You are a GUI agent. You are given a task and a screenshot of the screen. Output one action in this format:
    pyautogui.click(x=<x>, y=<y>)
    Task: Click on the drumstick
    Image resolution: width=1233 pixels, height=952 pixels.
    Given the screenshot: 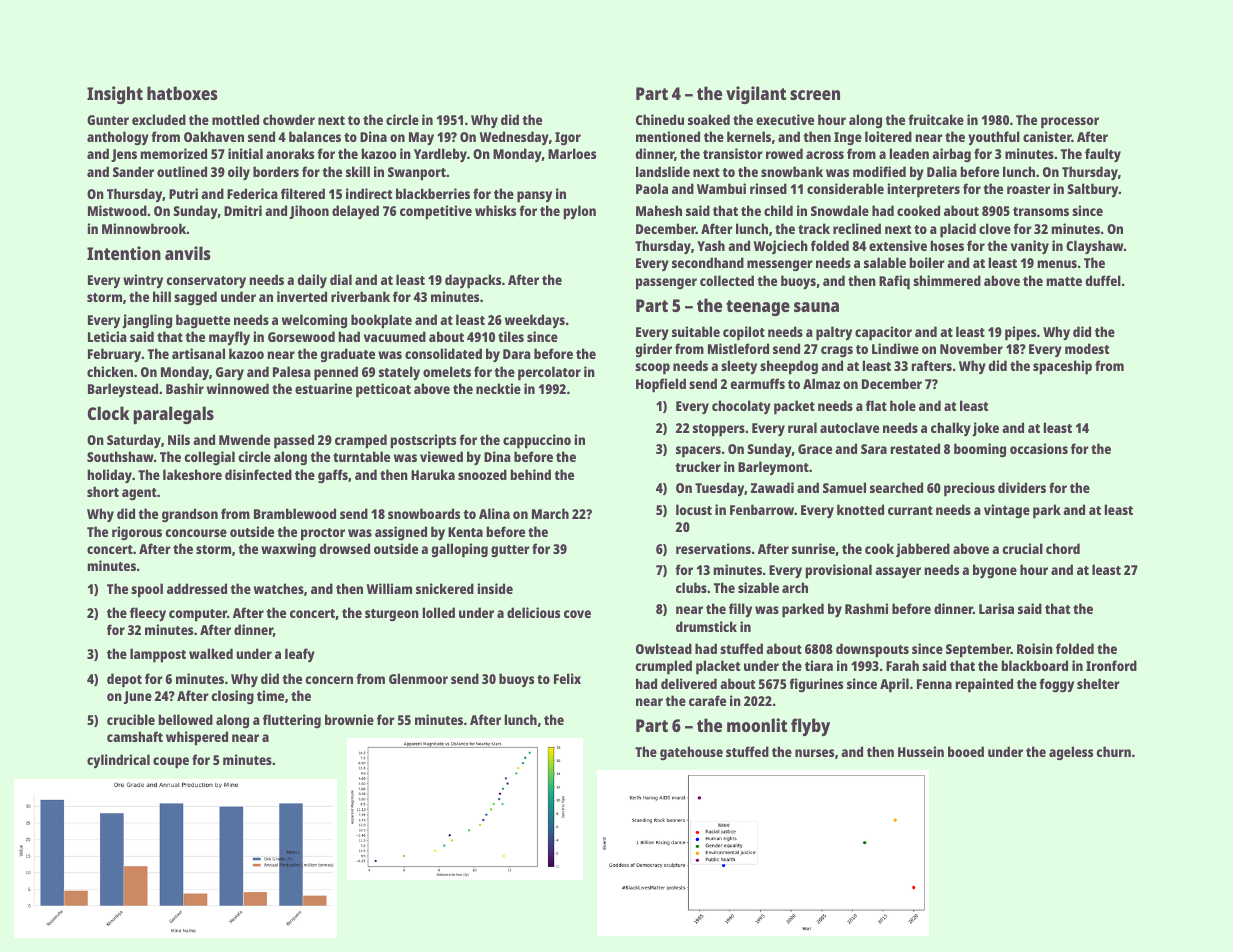 What is the action you would take?
    pyautogui.click(x=706, y=626)
